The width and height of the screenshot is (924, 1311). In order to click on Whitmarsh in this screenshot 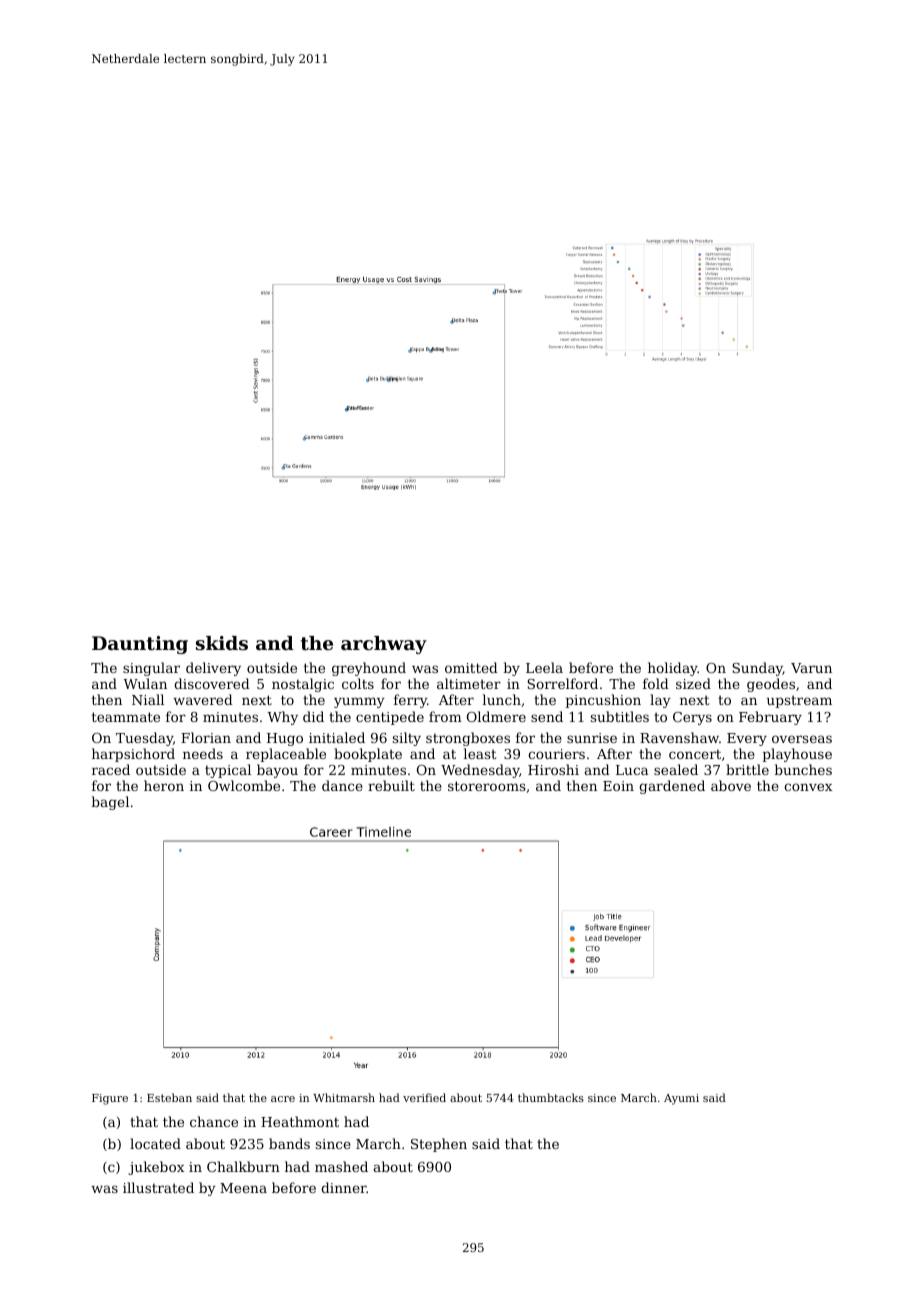, I will do `click(344, 1097)`.
